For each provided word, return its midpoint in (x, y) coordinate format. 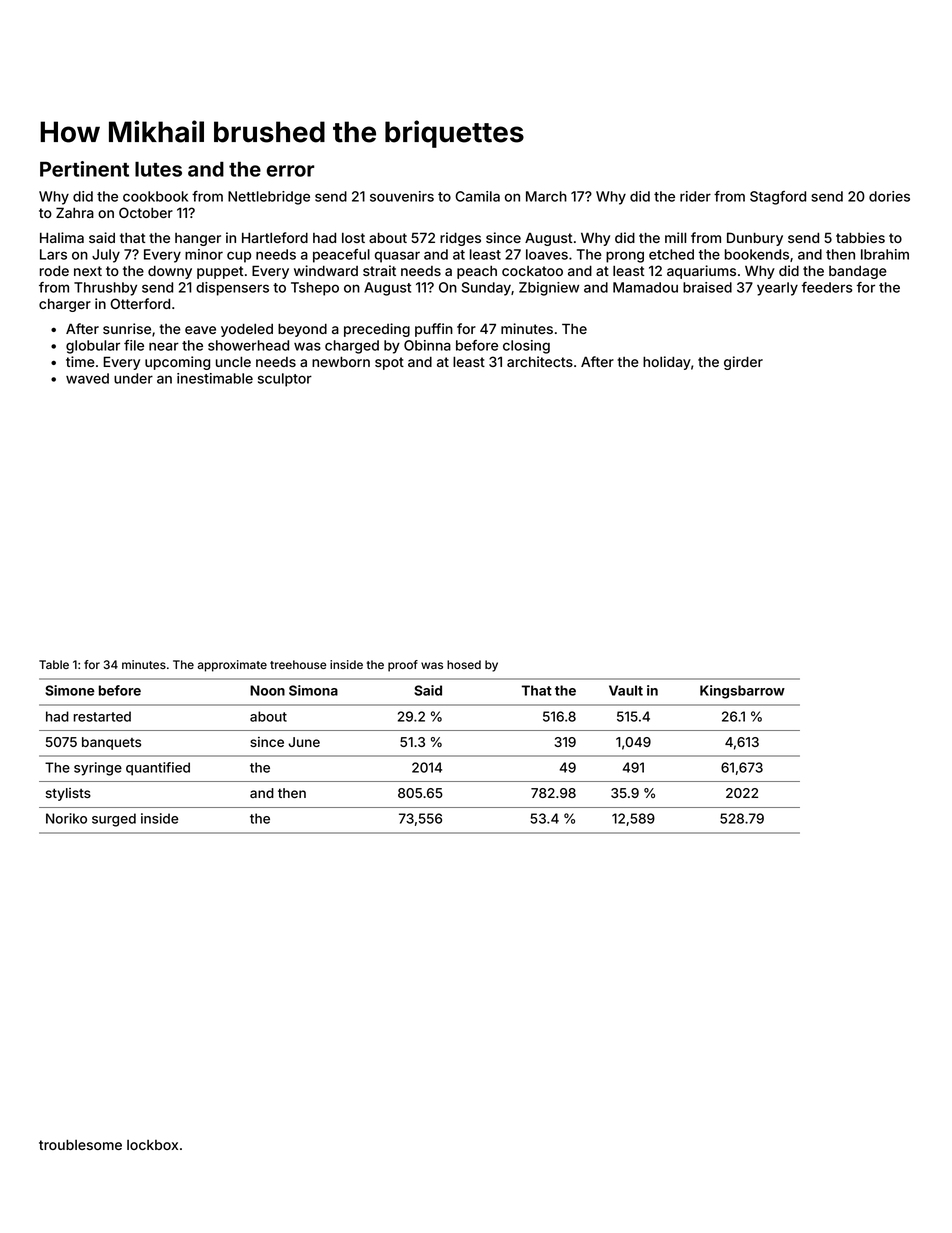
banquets (111, 743)
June (304, 742)
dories (889, 196)
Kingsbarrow (742, 692)
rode (54, 271)
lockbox (152, 1145)
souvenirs (402, 196)
